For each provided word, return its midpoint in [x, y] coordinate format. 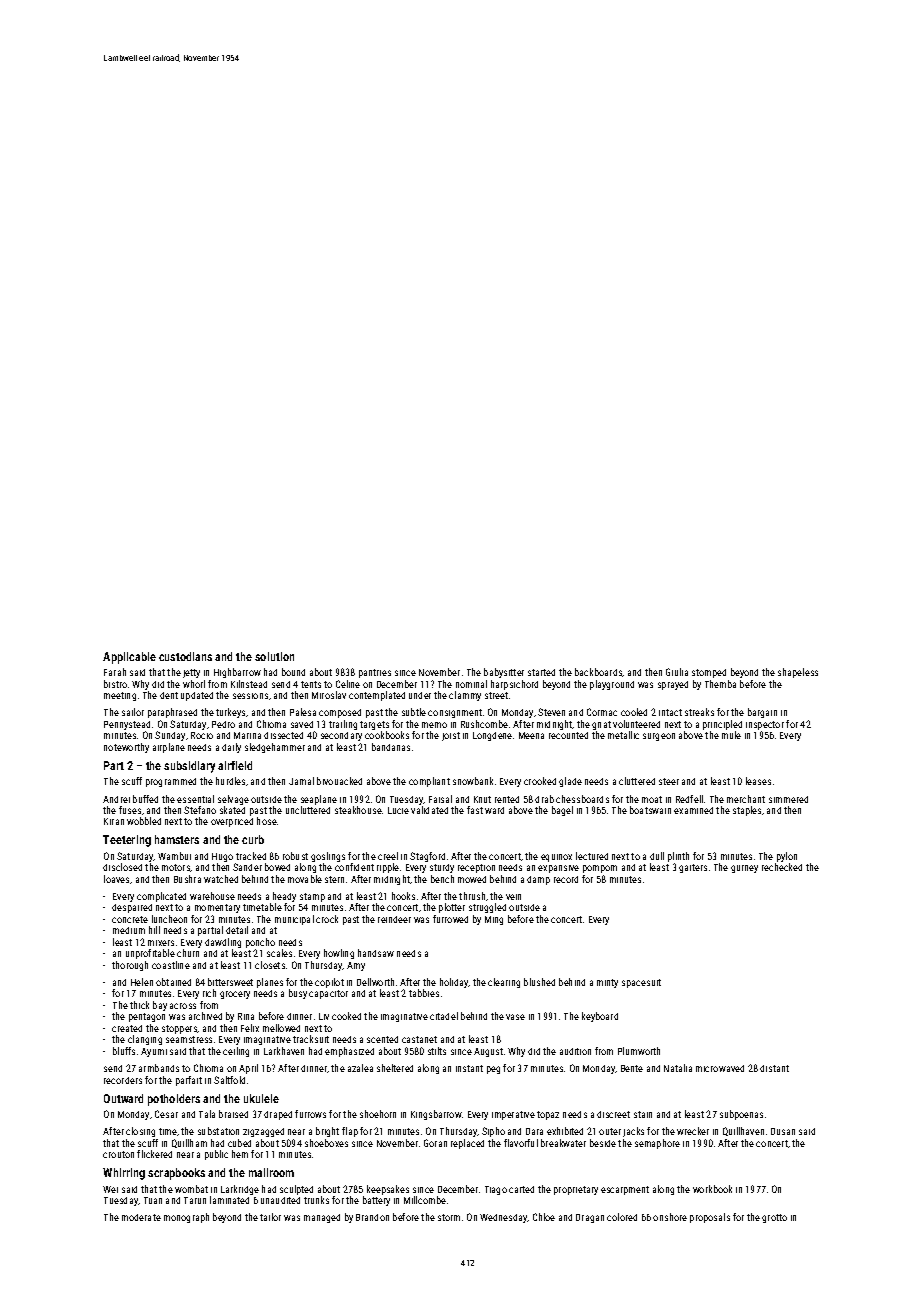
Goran [435, 1143]
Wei [110, 1189]
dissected [283, 735]
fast [475, 810]
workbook [712, 1189]
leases [758, 781]
